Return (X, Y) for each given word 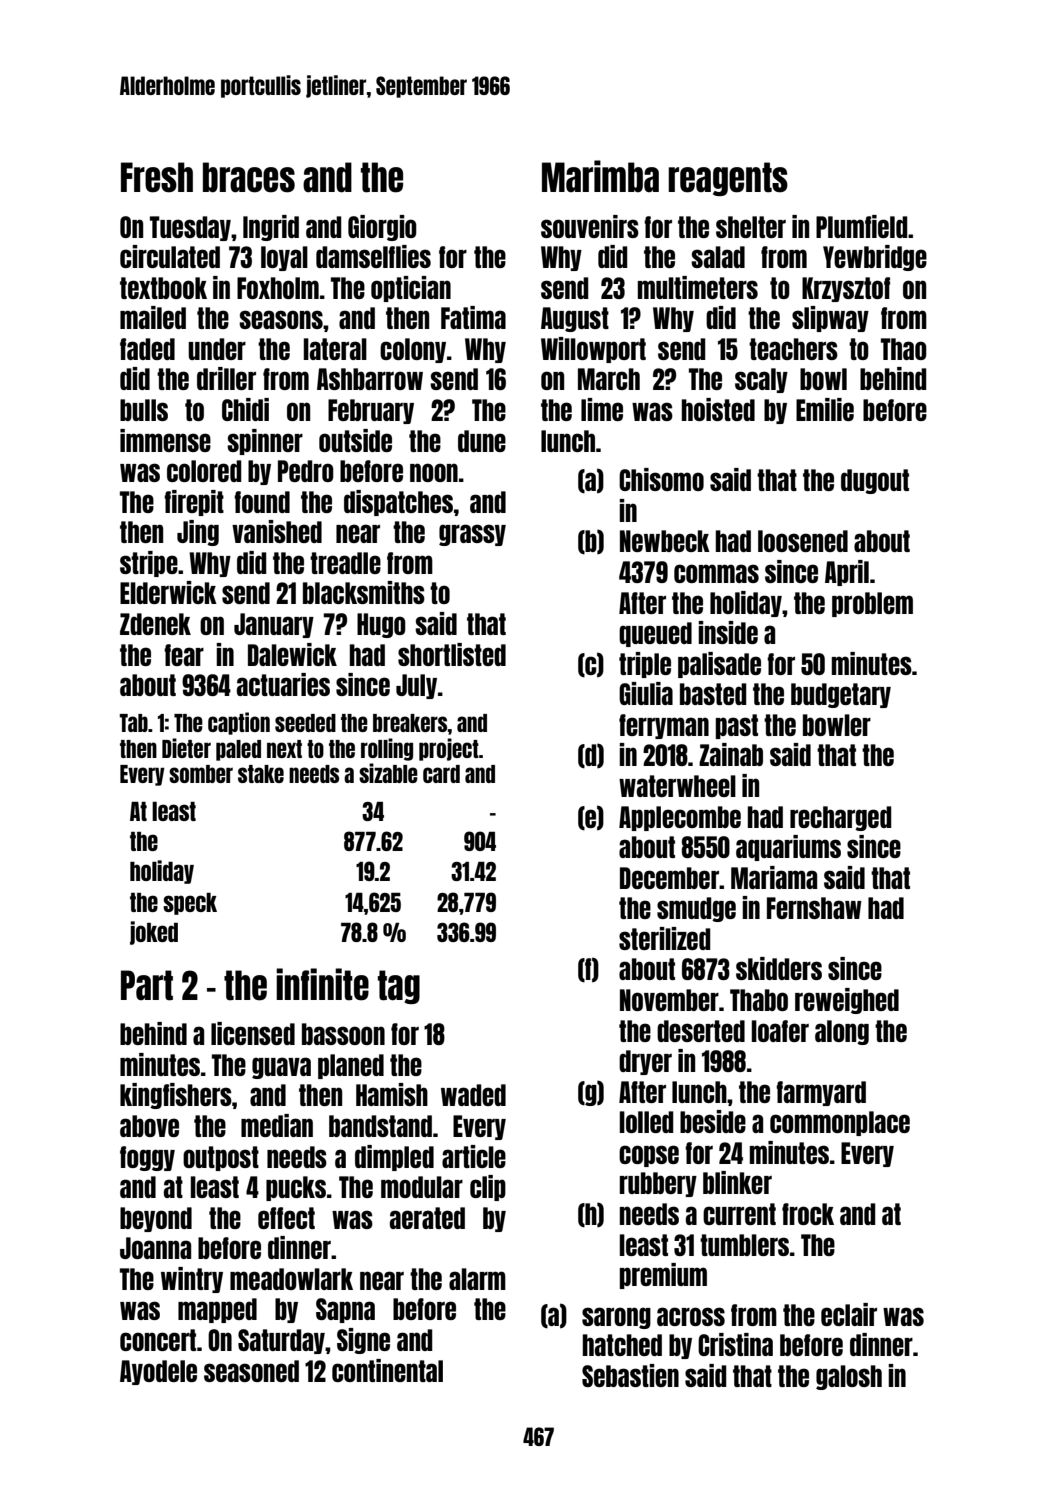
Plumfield (862, 226)
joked (154, 933)
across (691, 1316)
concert (158, 1340)
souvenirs (590, 226)
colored (204, 471)
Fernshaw (814, 908)
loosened (803, 541)
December (669, 878)
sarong (616, 1318)
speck (190, 904)
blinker (737, 1182)
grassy (472, 535)
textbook (163, 288)
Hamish (392, 1094)
